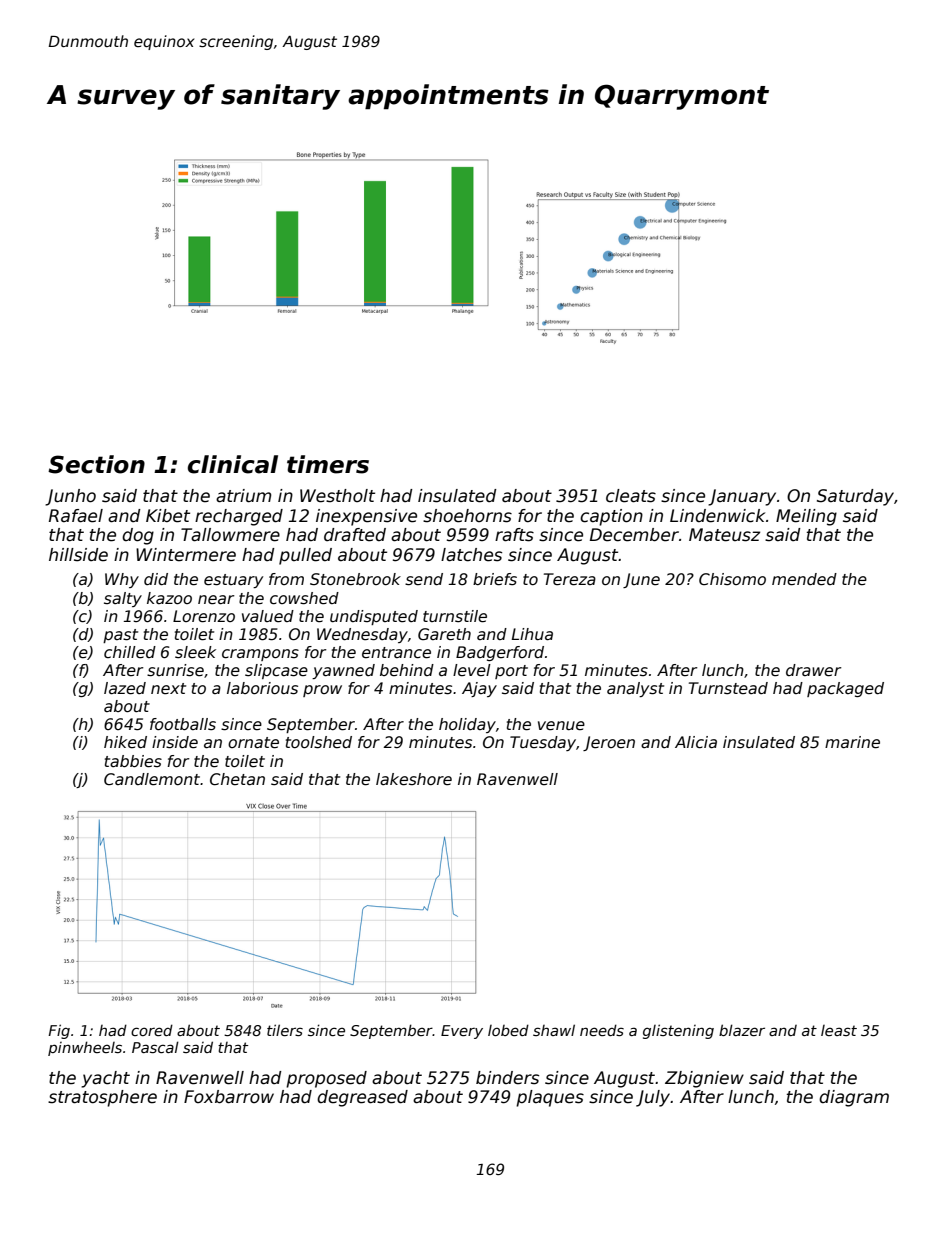 The height and width of the document is (1233, 952). What do you see at coordinates (237, 779) in the document?
I see `Chetan` at bounding box center [237, 779].
